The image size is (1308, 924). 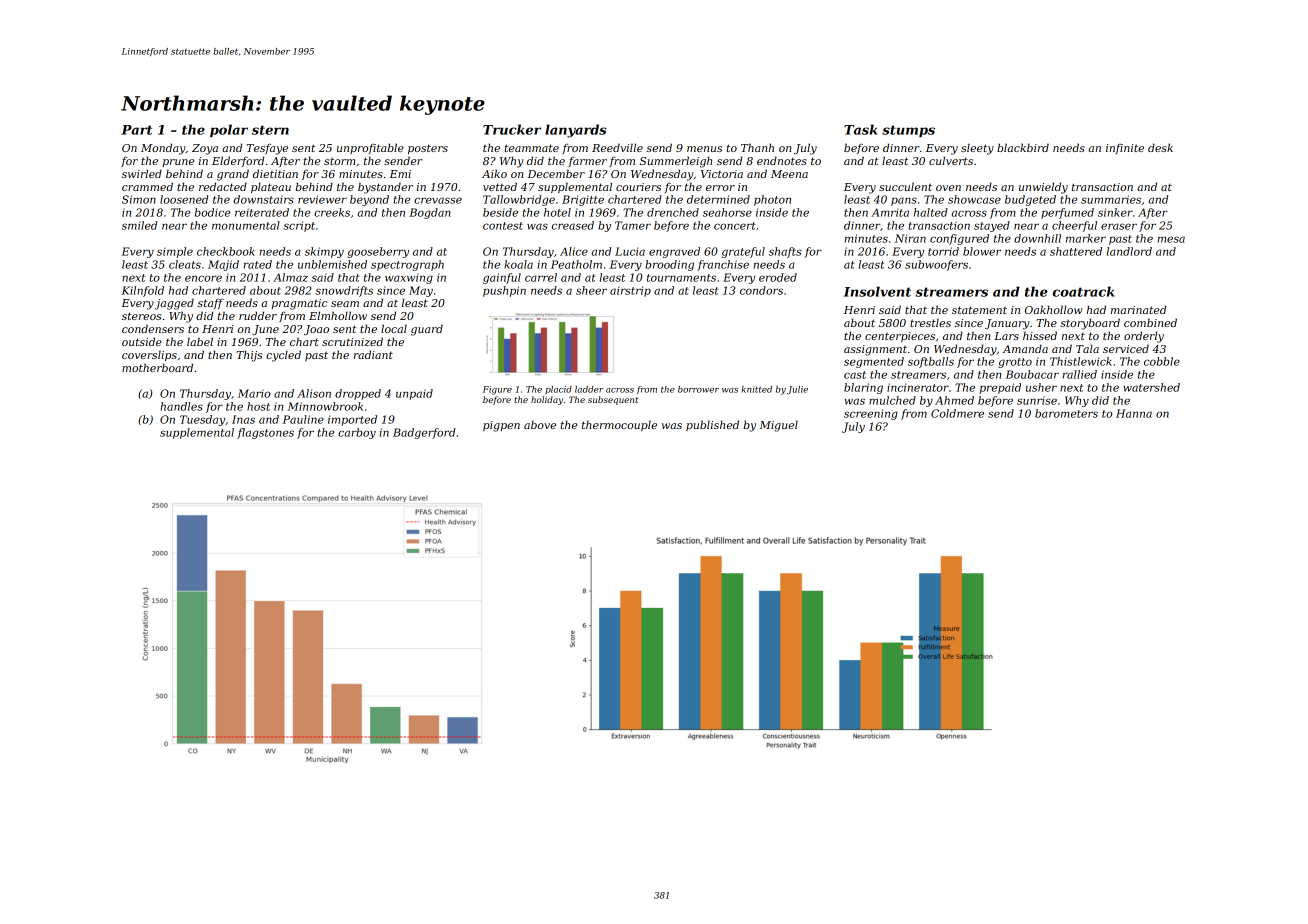 I want to click on error, so click(x=720, y=188).
